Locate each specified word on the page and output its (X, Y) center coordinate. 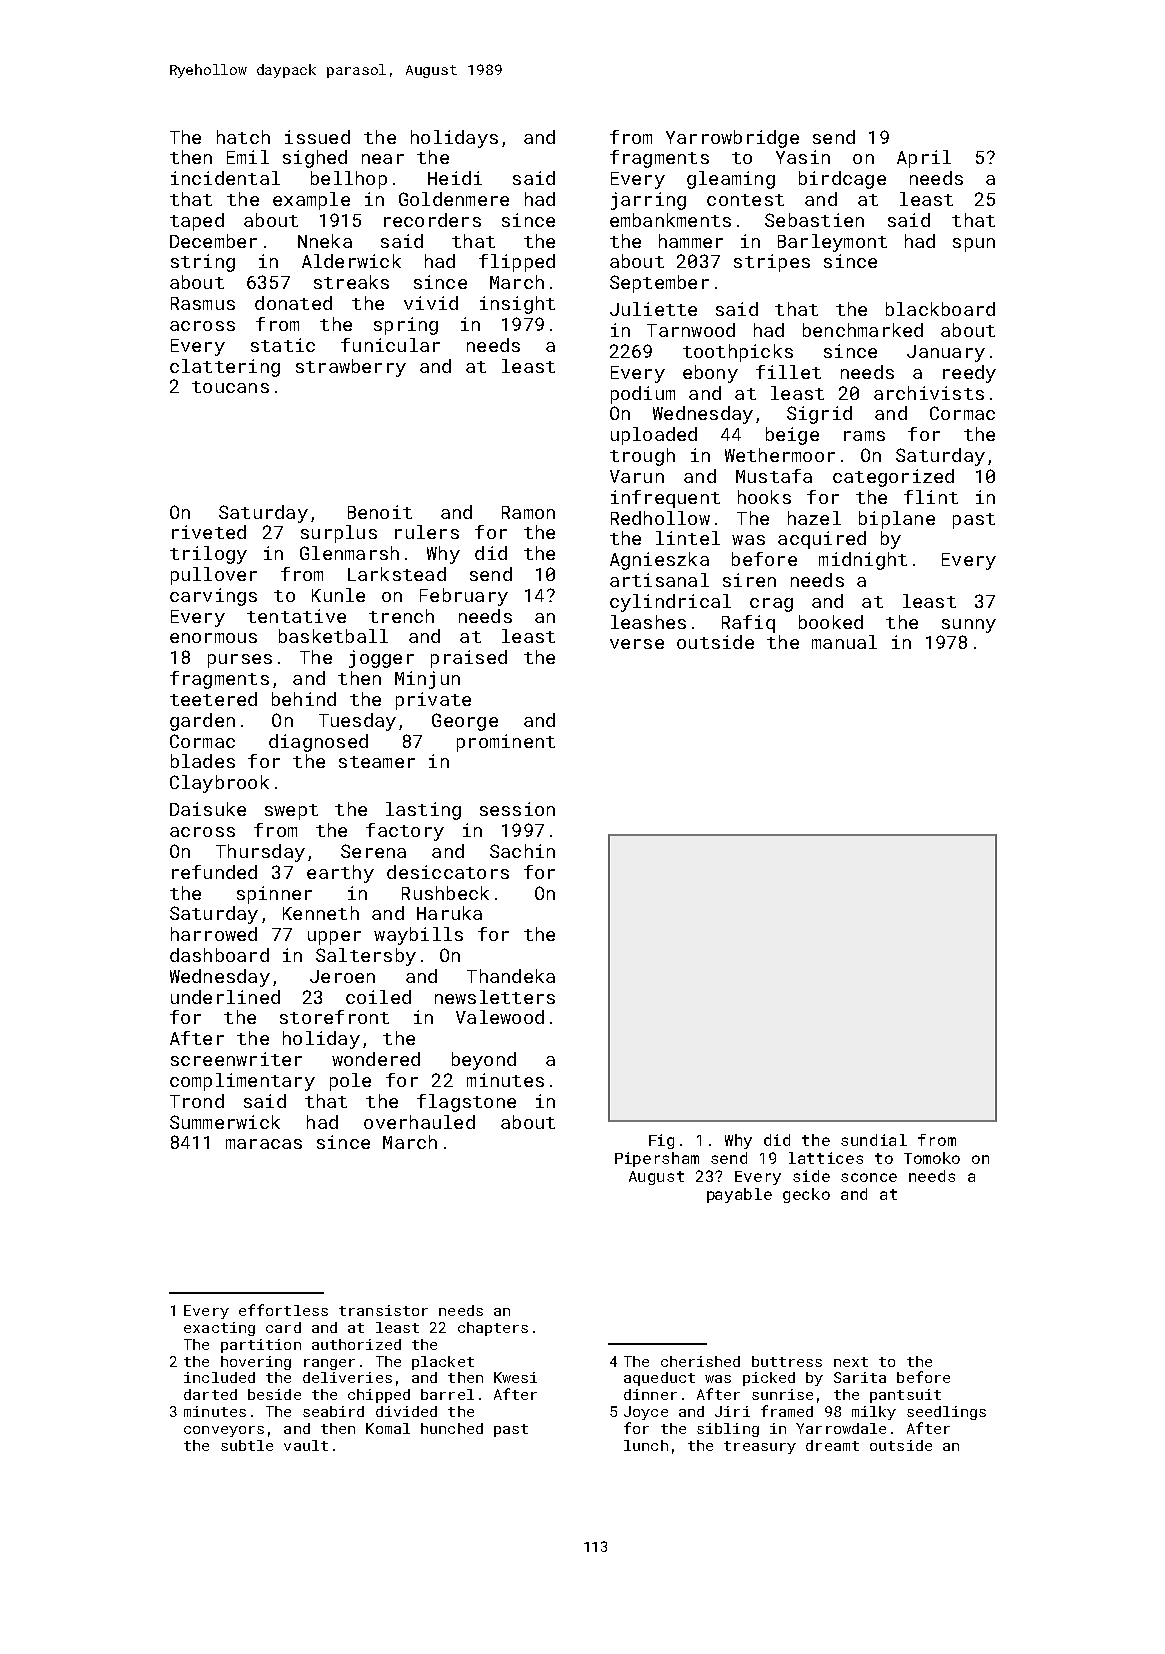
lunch (646, 1445)
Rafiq (748, 624)
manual (844, 642)
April (924, 159)
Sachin (522, 851)
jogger (381, 659)
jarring (648, 201)
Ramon (528, 512)
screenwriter (236, 1059)
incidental (225, 178)
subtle (247, 1445)
